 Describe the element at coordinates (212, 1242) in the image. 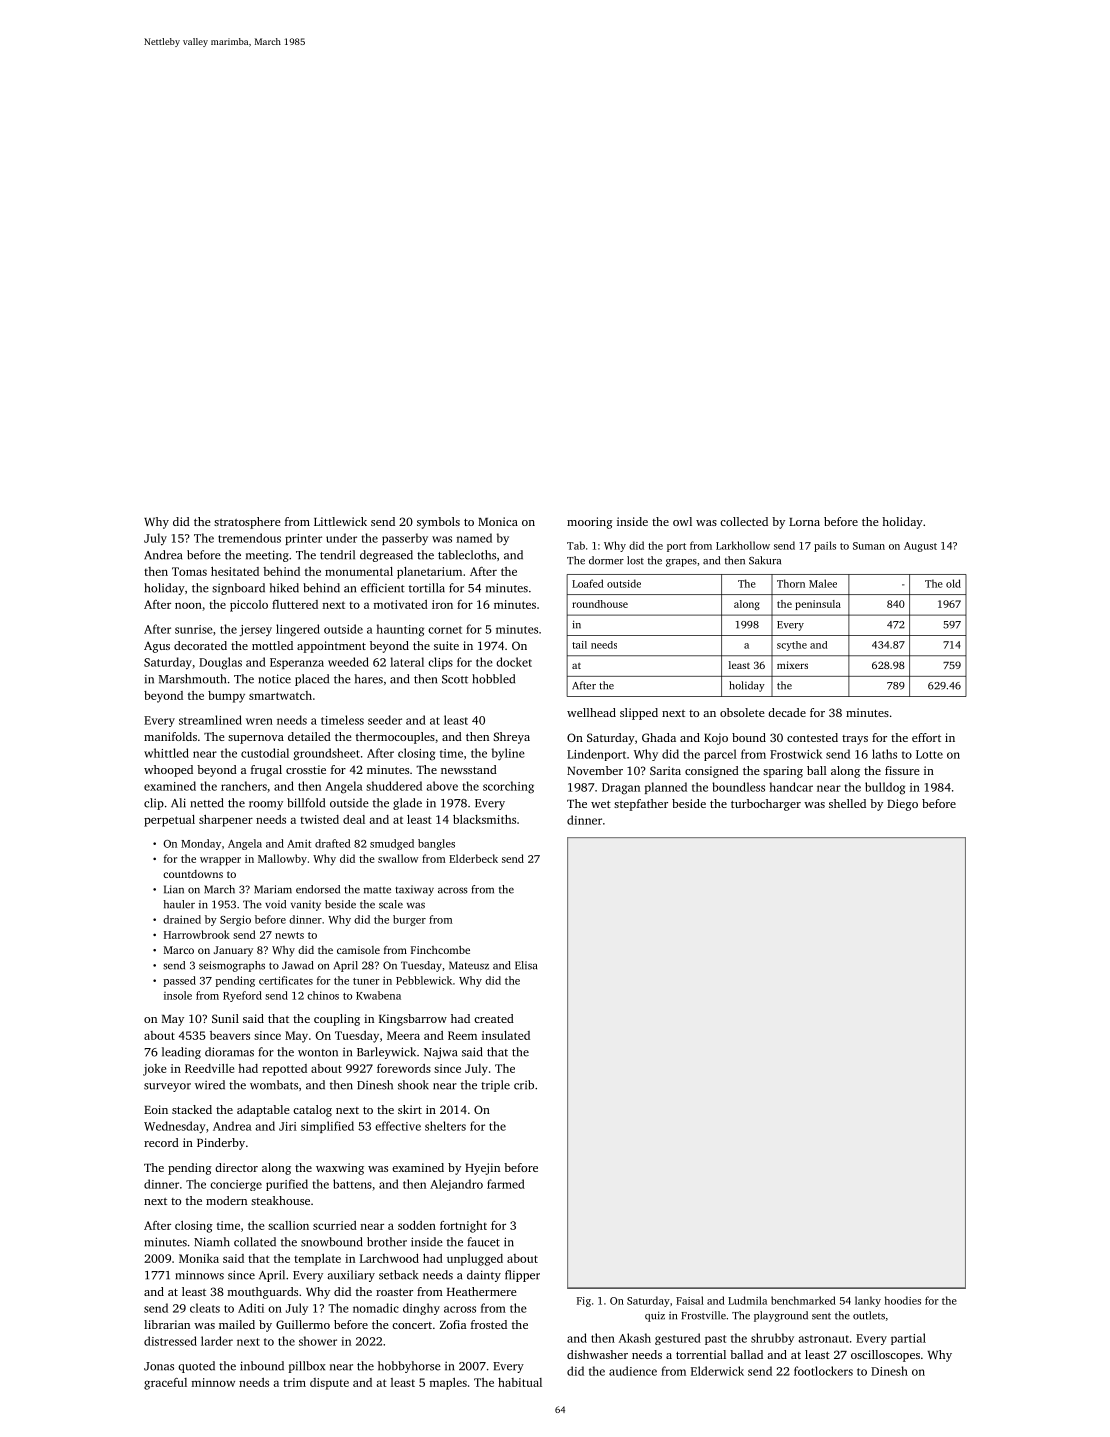

I see `Niamh` at that location.
